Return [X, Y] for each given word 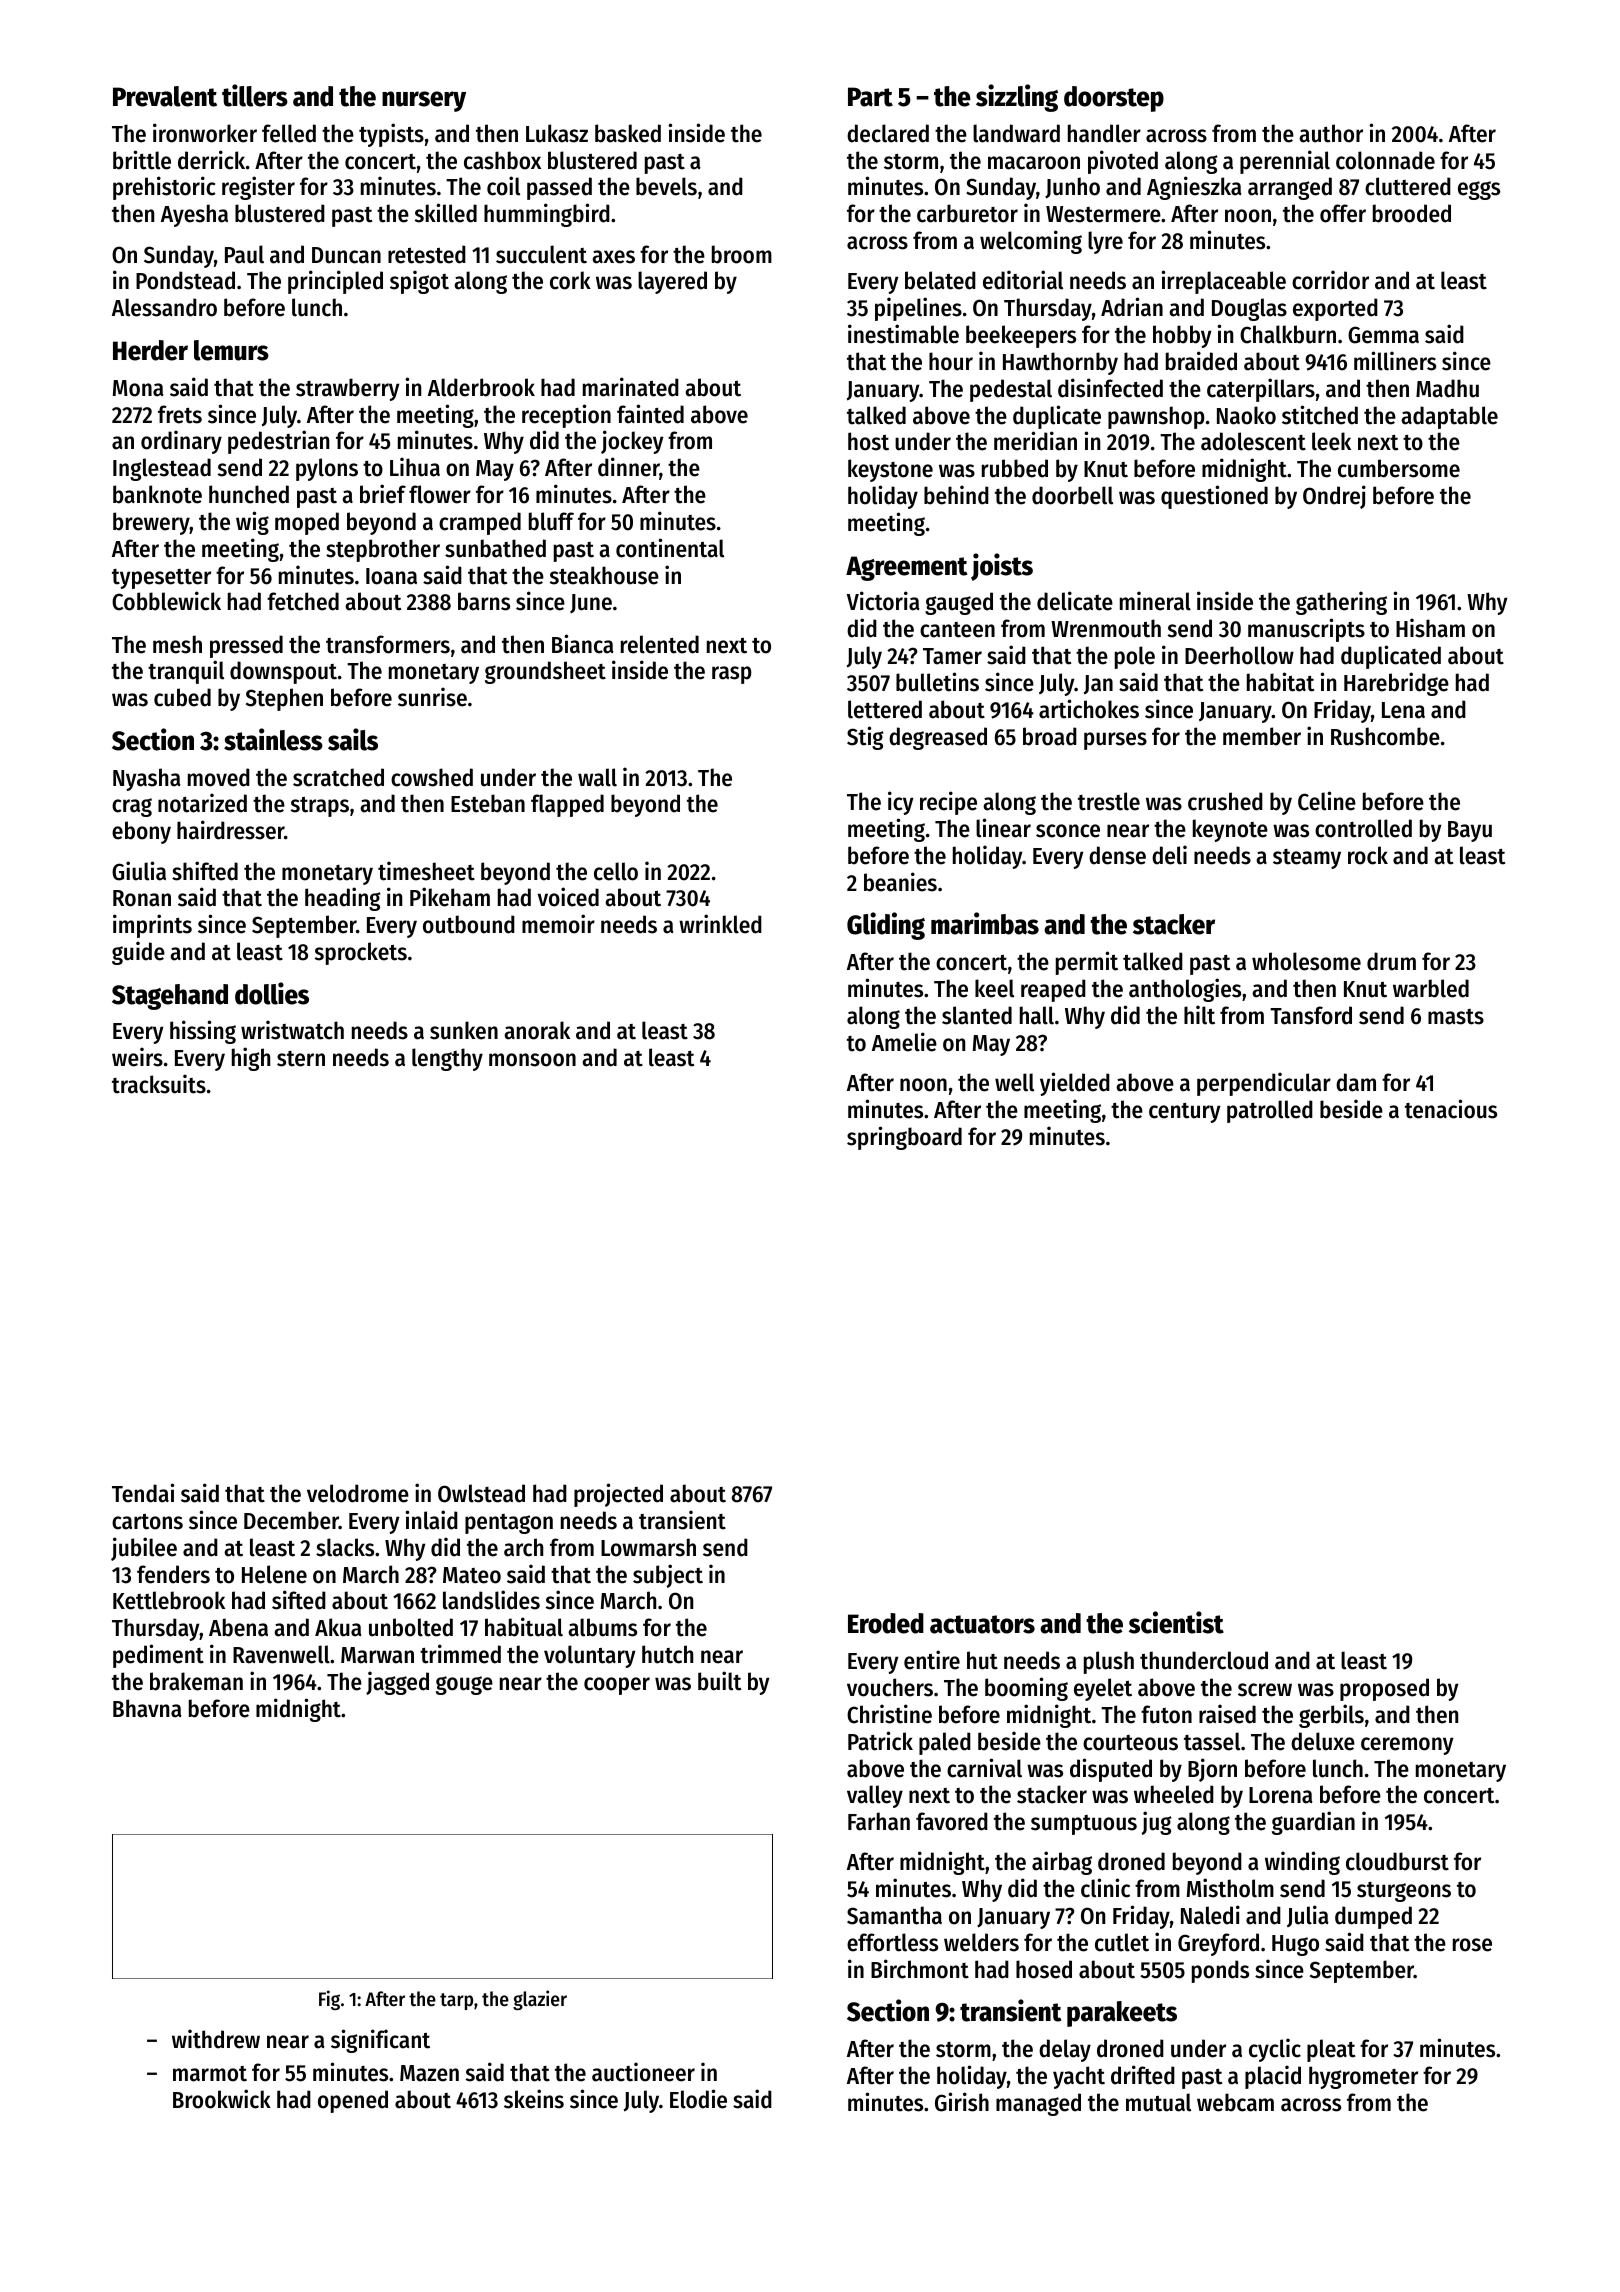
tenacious [1451, 1109]
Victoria [883, 601]
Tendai [143, 1493]
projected [618, 1495]
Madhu [1447, 388]
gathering [1341, 603]
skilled [446, 213]
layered [672, 282]
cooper [617, 1686]
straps [320, 807]
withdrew [216, 2039]
